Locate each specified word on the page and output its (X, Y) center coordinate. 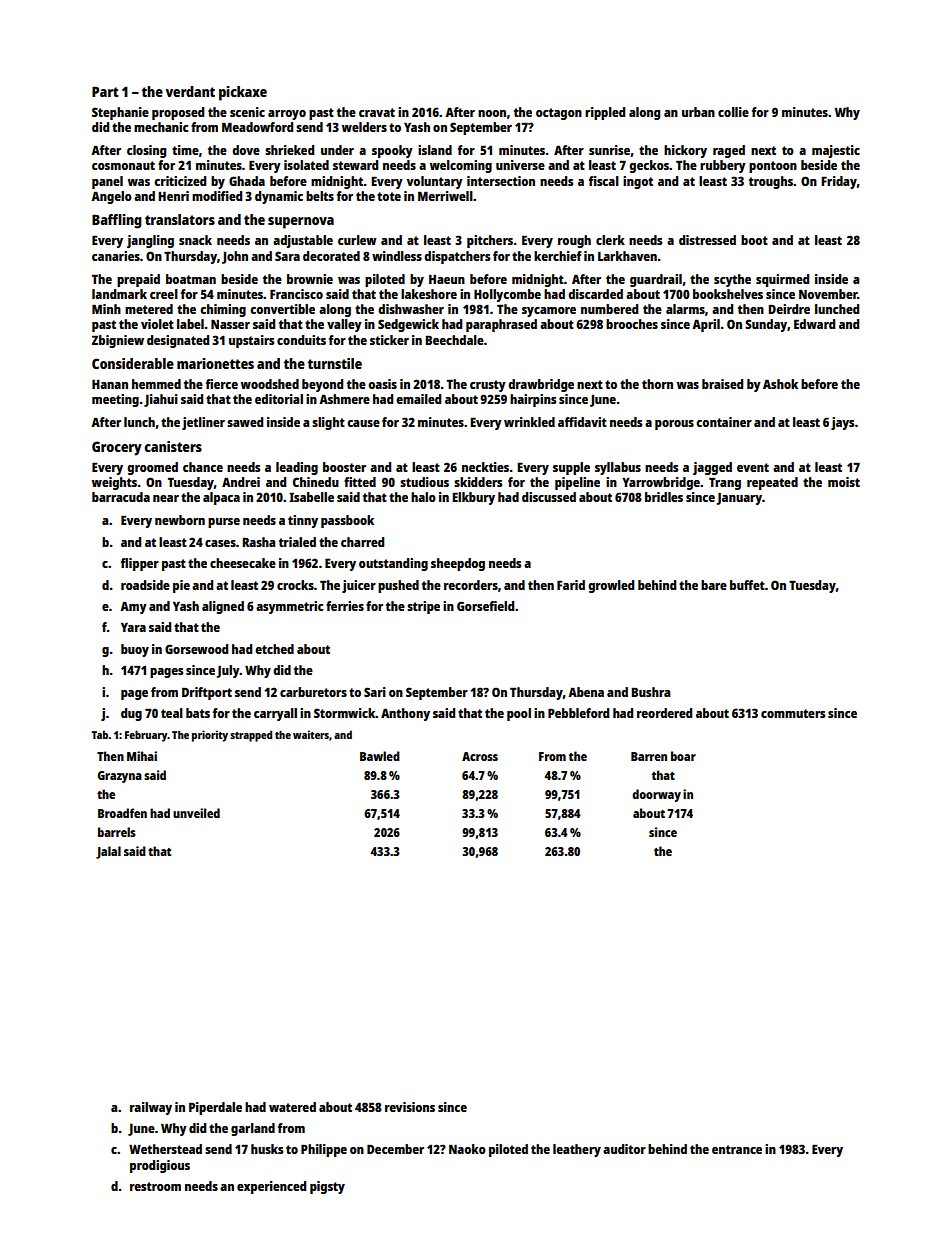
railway (151, 1108)
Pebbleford (578, 713)
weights (114, 483)
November (828, 294)
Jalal (108, 852)
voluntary (435, 182)
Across (480, 756)
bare (714, 585)
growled (611, 586)
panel (107, 182)
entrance (737, 1149)
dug (131, 714)
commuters (793, 713)
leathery (577, 1150)
